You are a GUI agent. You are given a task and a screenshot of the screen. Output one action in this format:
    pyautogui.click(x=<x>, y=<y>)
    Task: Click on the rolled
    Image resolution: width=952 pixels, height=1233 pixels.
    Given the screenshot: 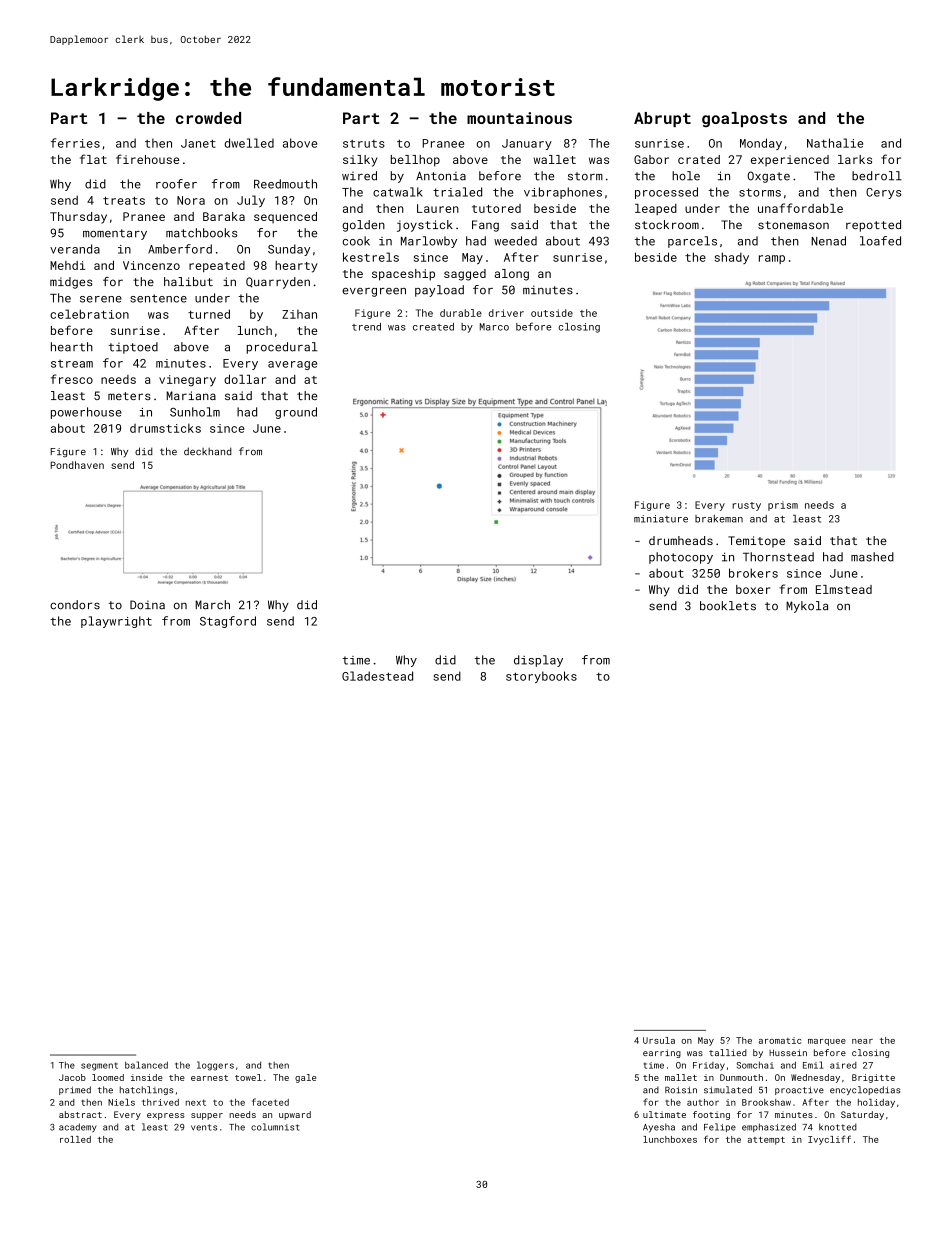 What is the action you would take?
    pyautogui.click(x=75, y=1139)
